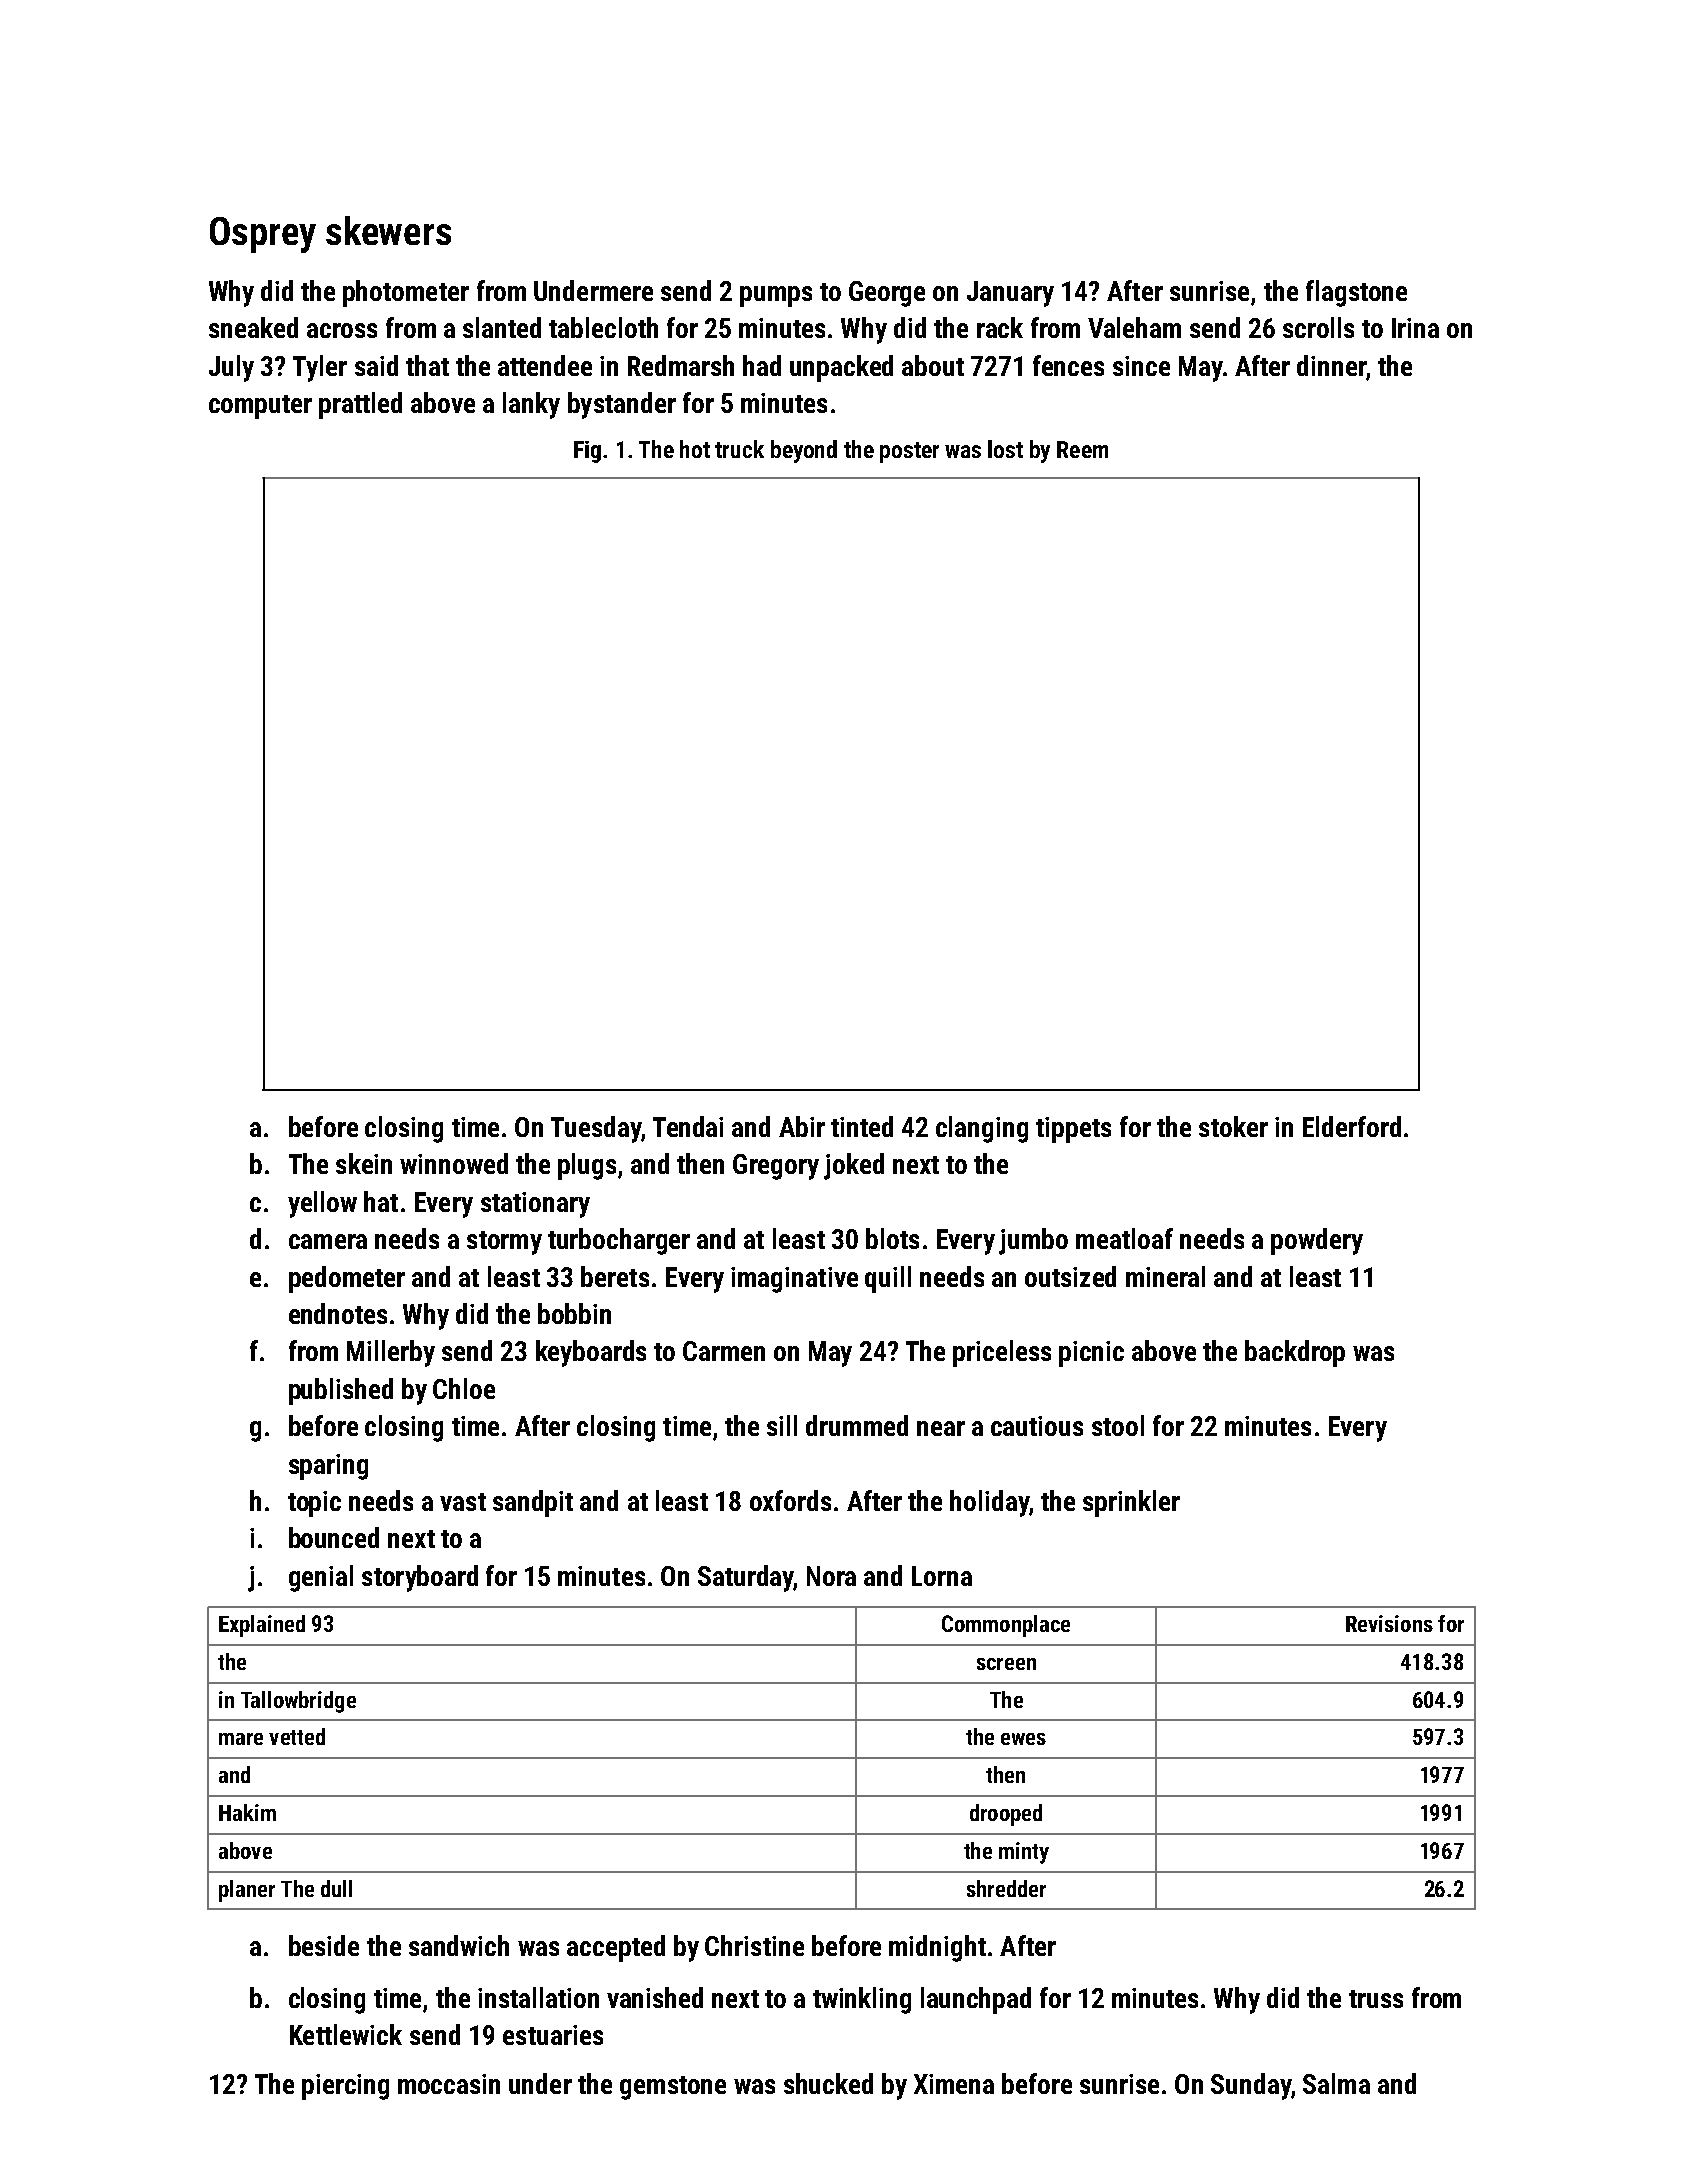 This screenshot has width=1683, height=2178. Describe the element at coordinates (802, 1126) in the screenshot. I see `Abir` at that location.
